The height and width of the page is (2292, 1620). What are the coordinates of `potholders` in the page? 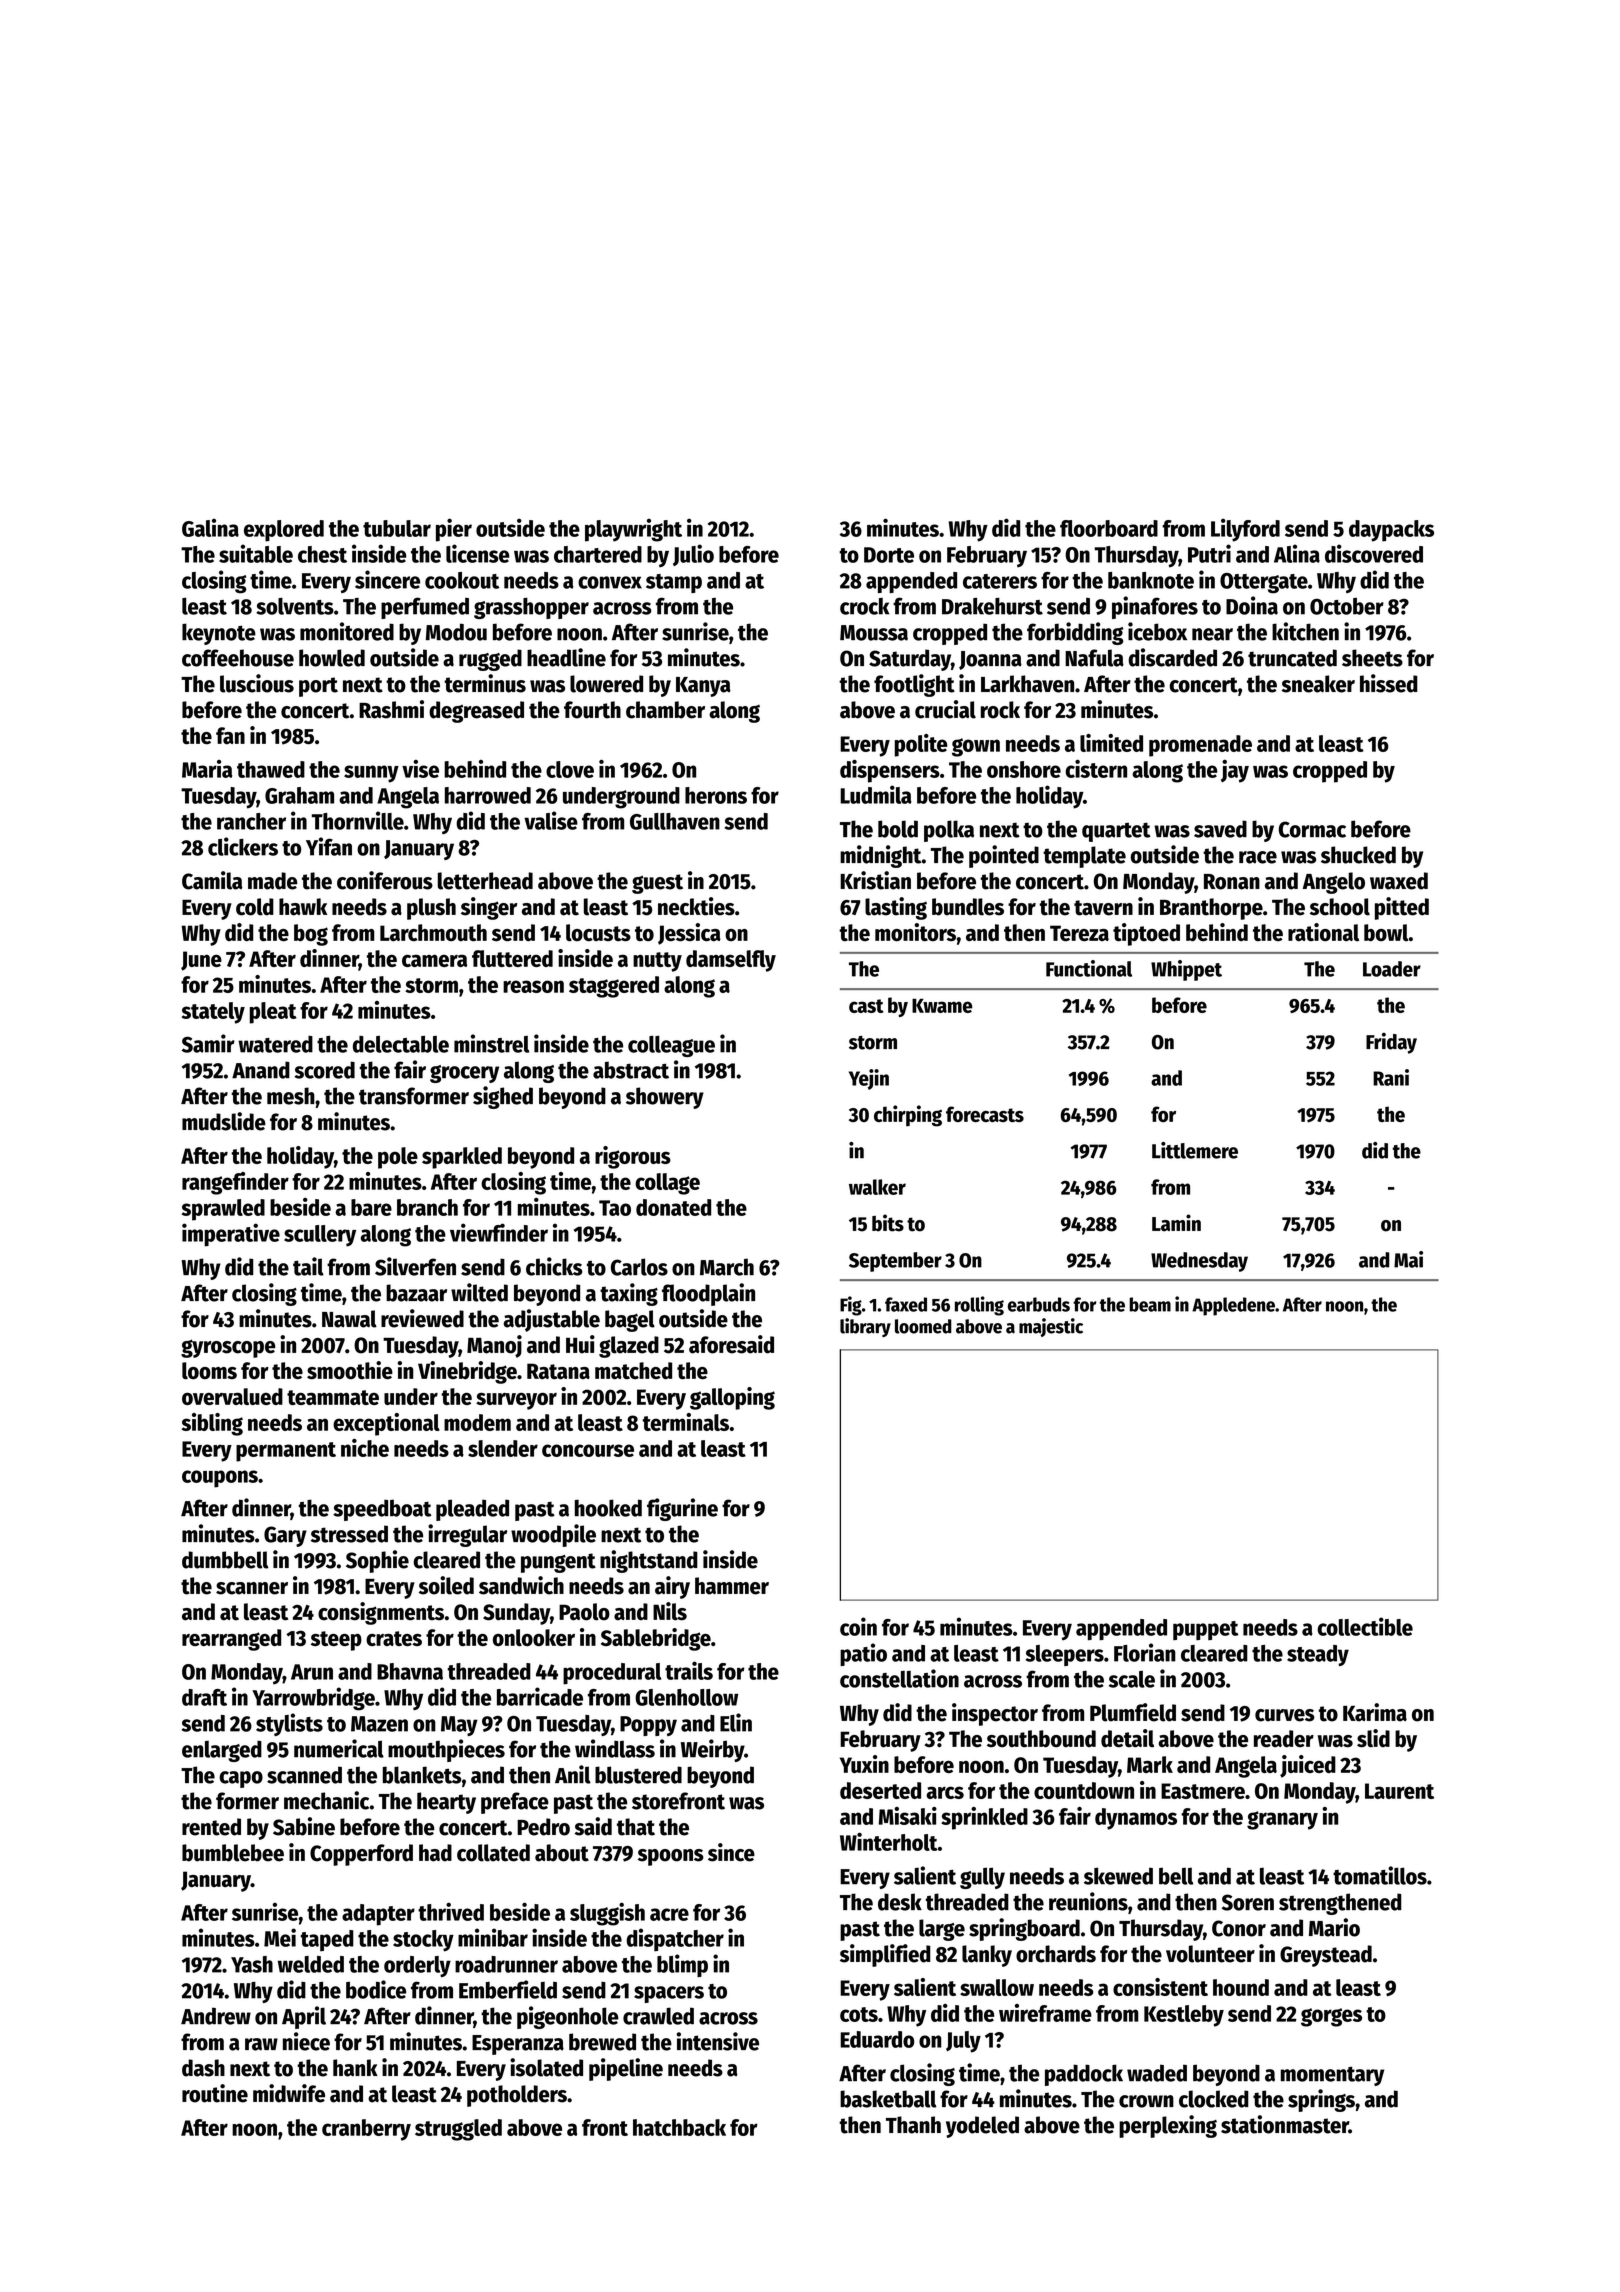 It's located at (517, 2096).
